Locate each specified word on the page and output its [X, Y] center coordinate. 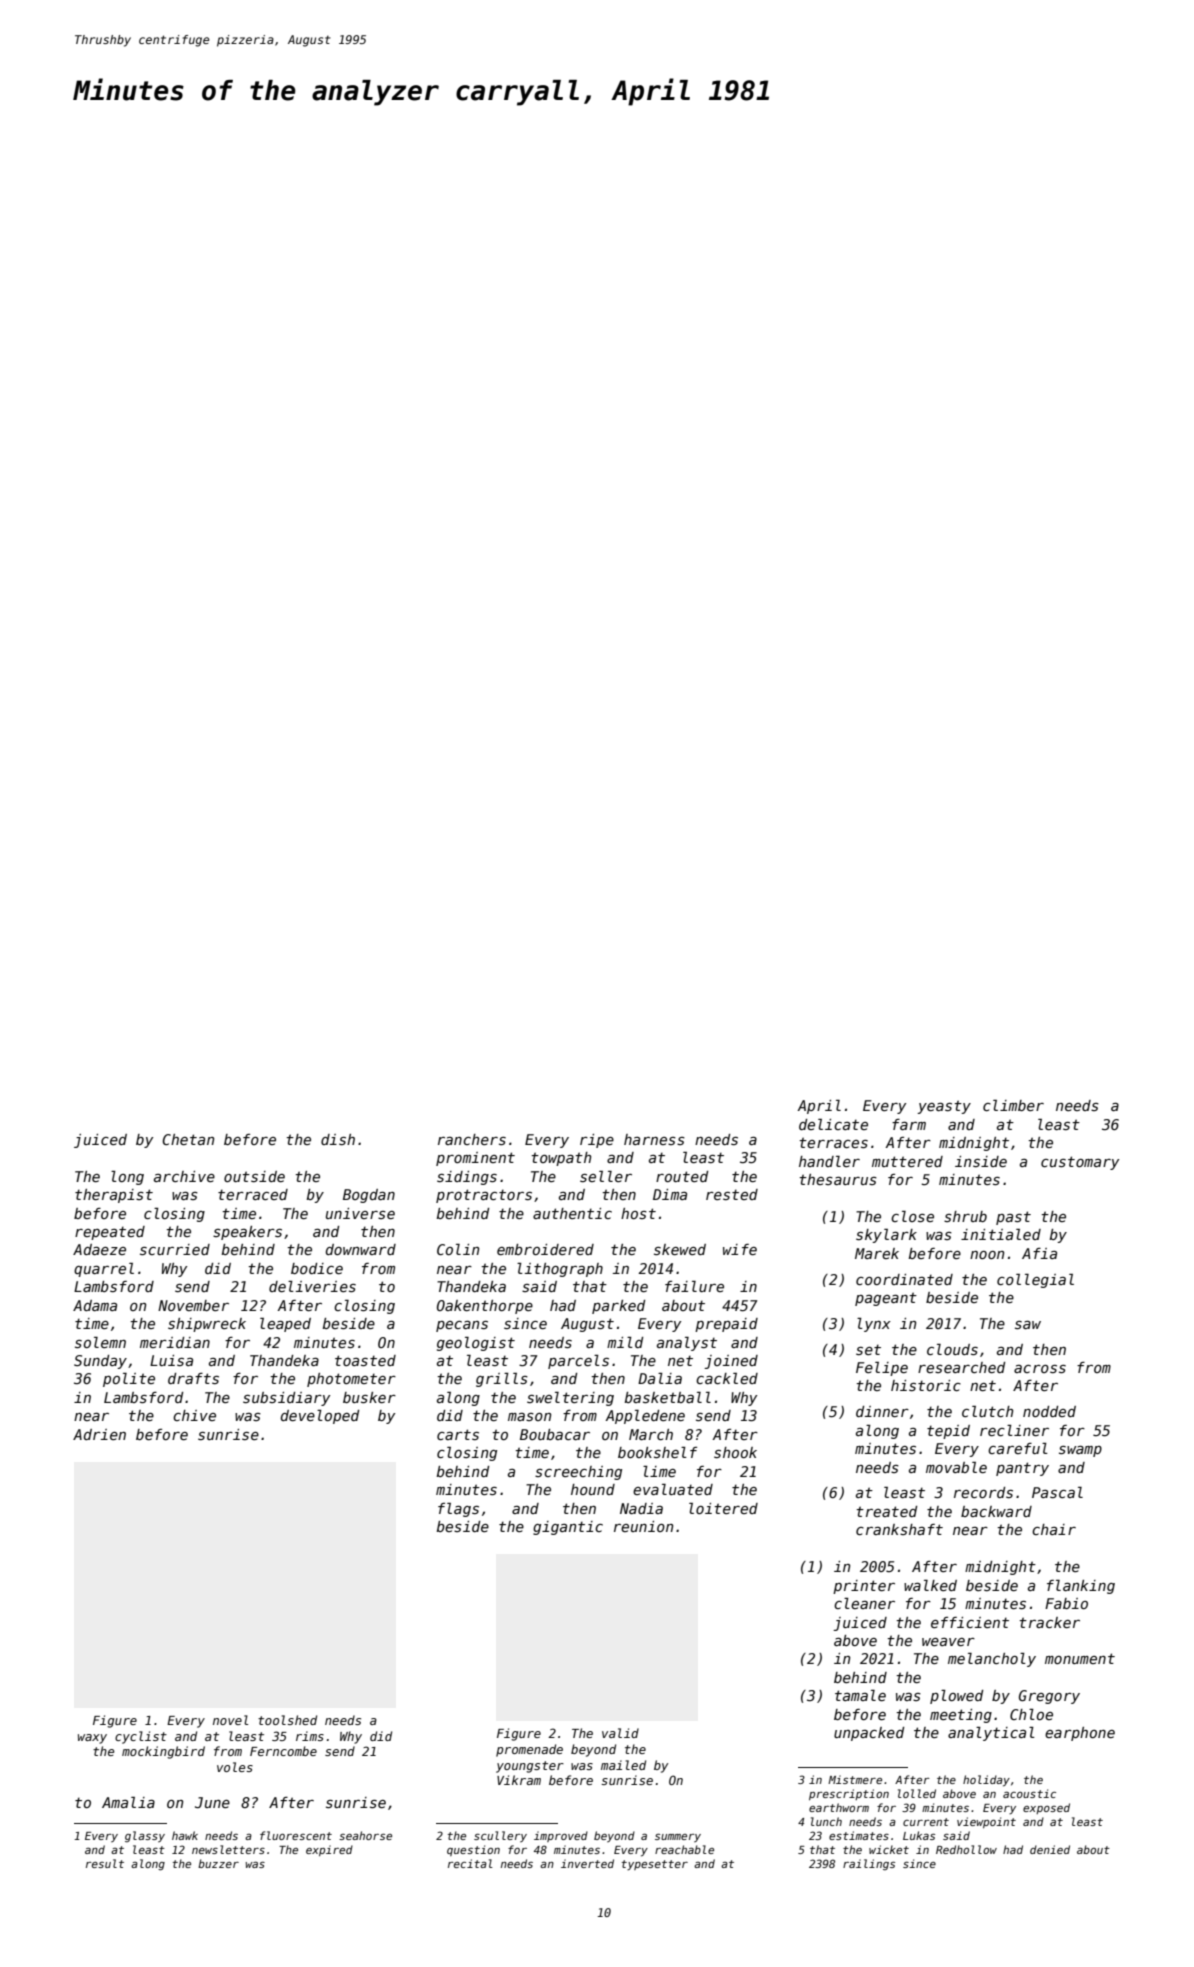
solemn [100, 1342]
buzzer [218, 1863]
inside [981, 1161]
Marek [877, 1253]
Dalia [660, 1378]
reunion [643, 1526]
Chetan [188, 1139]
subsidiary [286, 1399]
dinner [882, 1411]
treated [886, 1511]
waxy [92, 1739]
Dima [670, 1194]
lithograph [560, 1270]
